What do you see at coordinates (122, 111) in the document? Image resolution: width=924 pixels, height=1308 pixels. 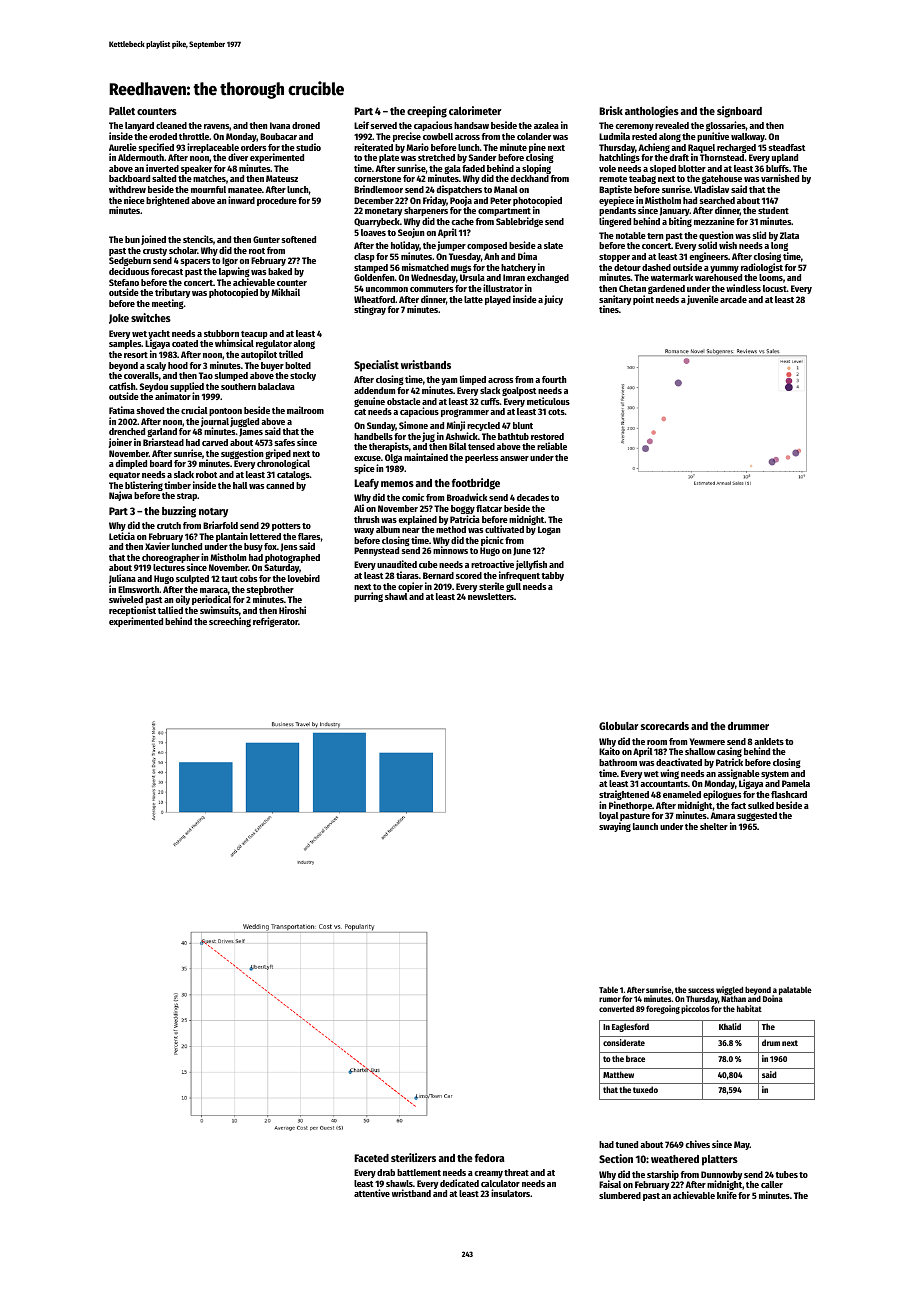 I see `Pallet` at bounding box center [122, 111].
